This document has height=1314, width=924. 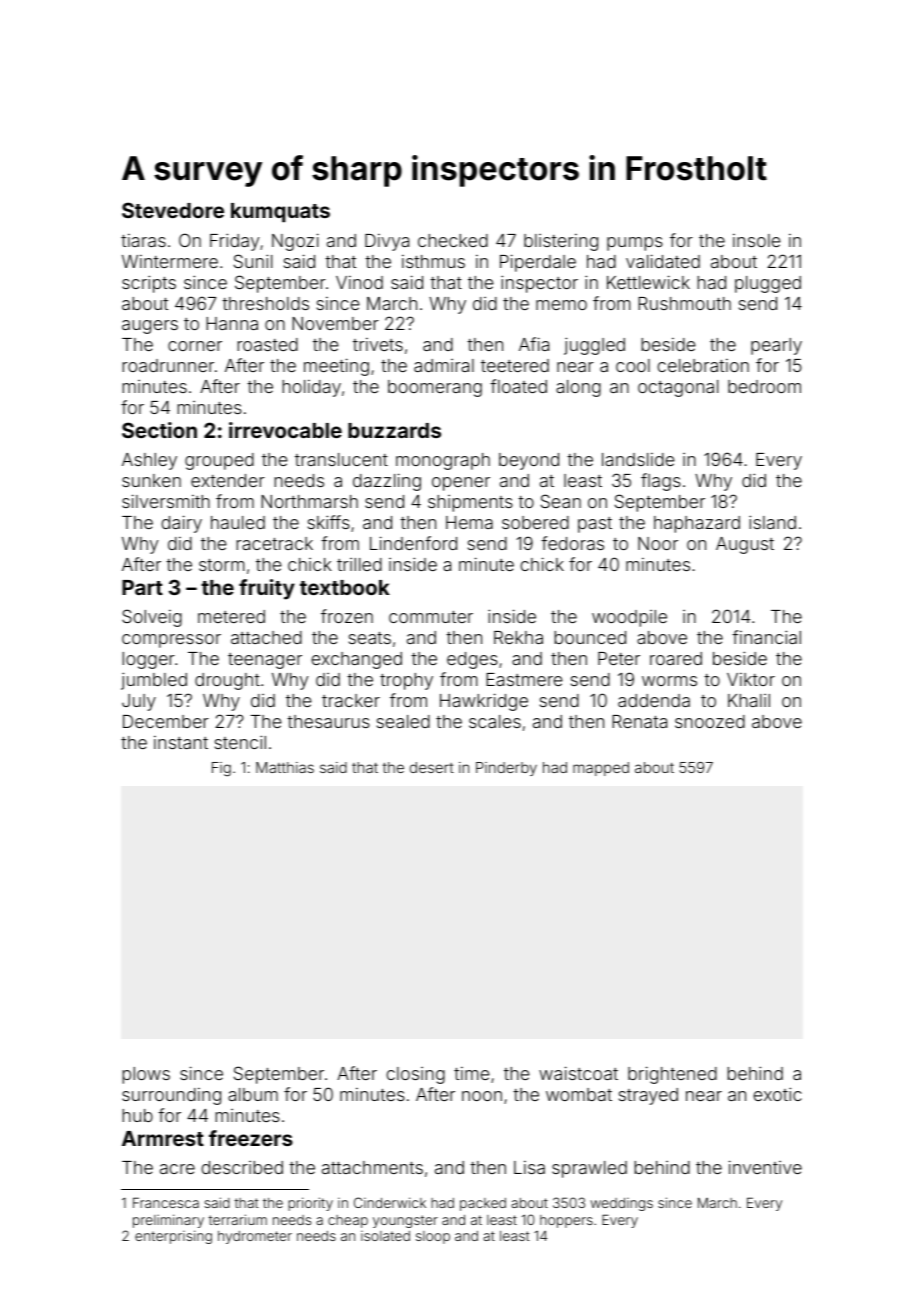 What do you see at coordinates (221, 769) in the document?
I see `Fig` at bounding box center [221, 769].
